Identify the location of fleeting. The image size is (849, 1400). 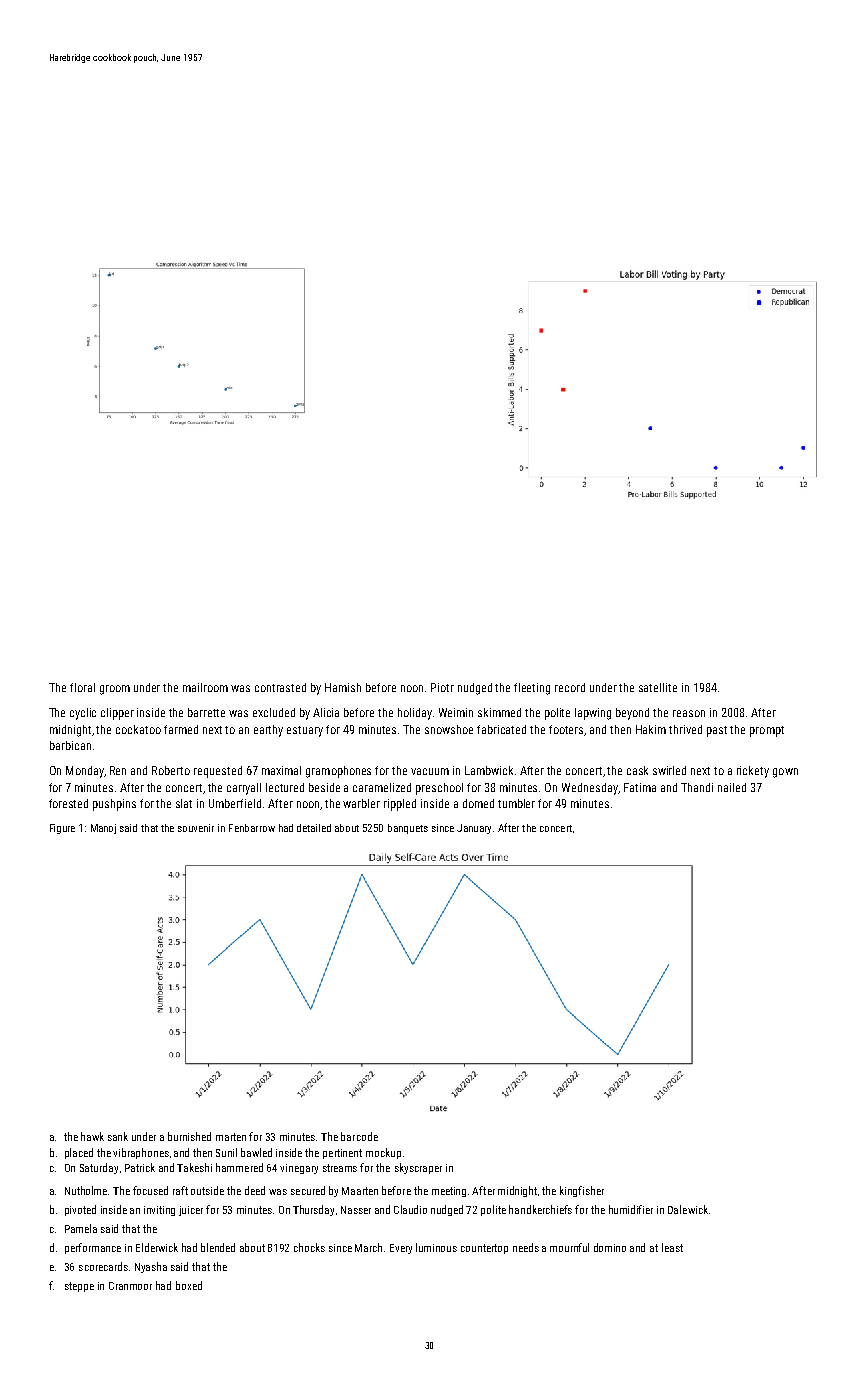
(532, 689).
